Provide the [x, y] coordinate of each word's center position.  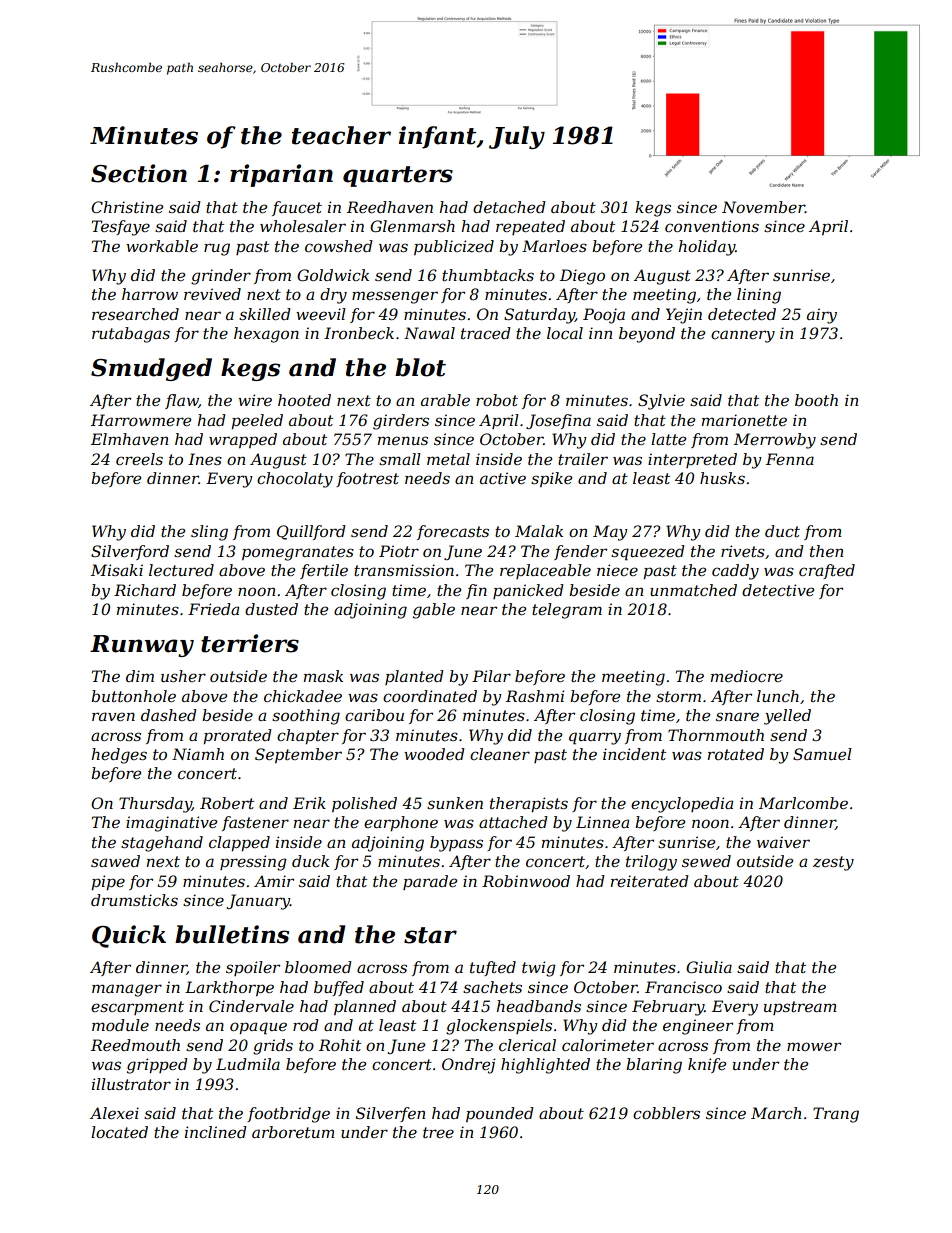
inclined [216, 1132]
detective [778, 590]
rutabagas [131, 335]
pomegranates [298, 553]
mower [814, 1046]
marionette [744, 420]
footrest [367, 479]
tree [438, 1132]
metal [448, 459]
